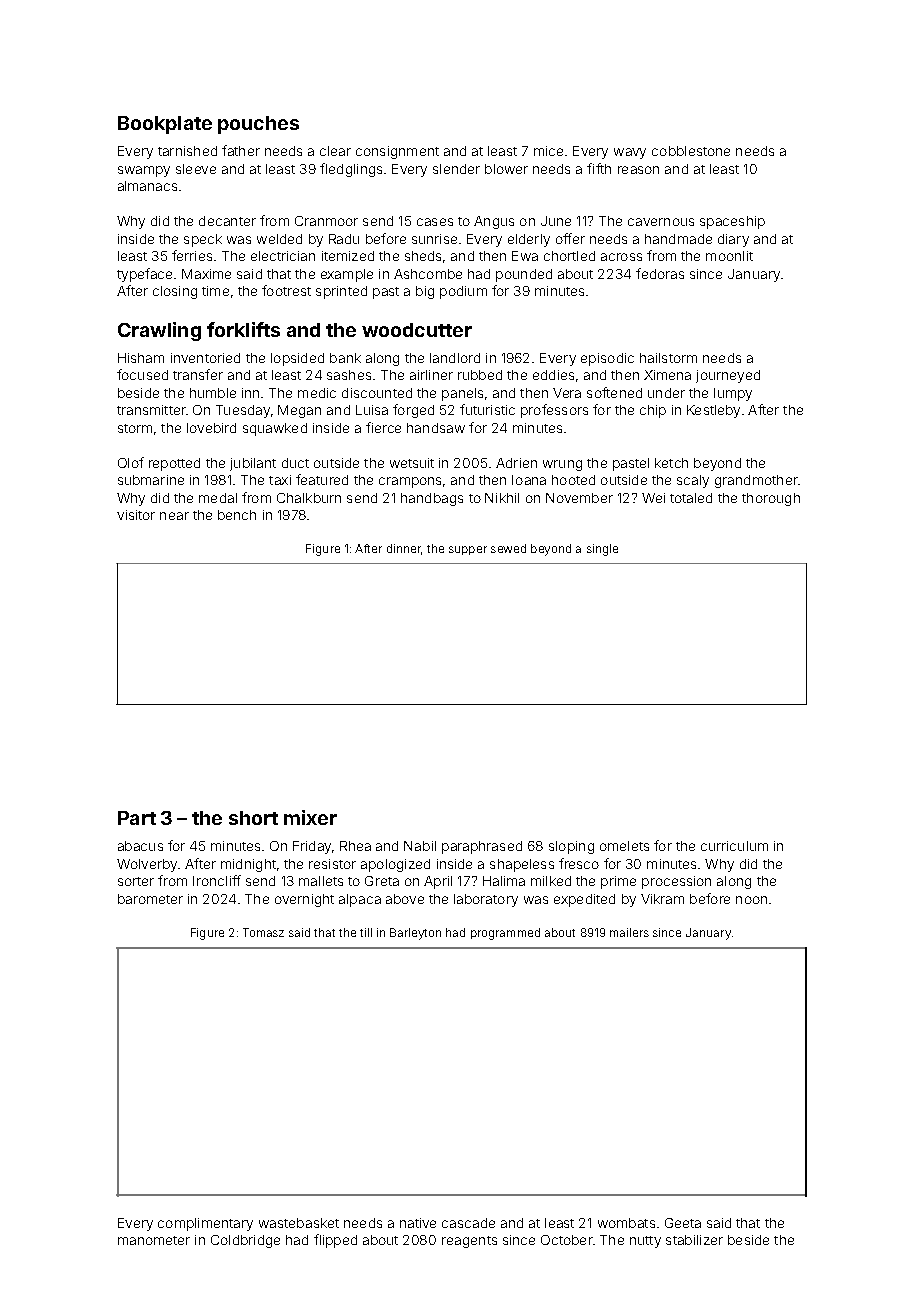  What do you see at coordinates (771, 499) in the screenshot?
I see `thorough` at bounding box center [771, 499].
